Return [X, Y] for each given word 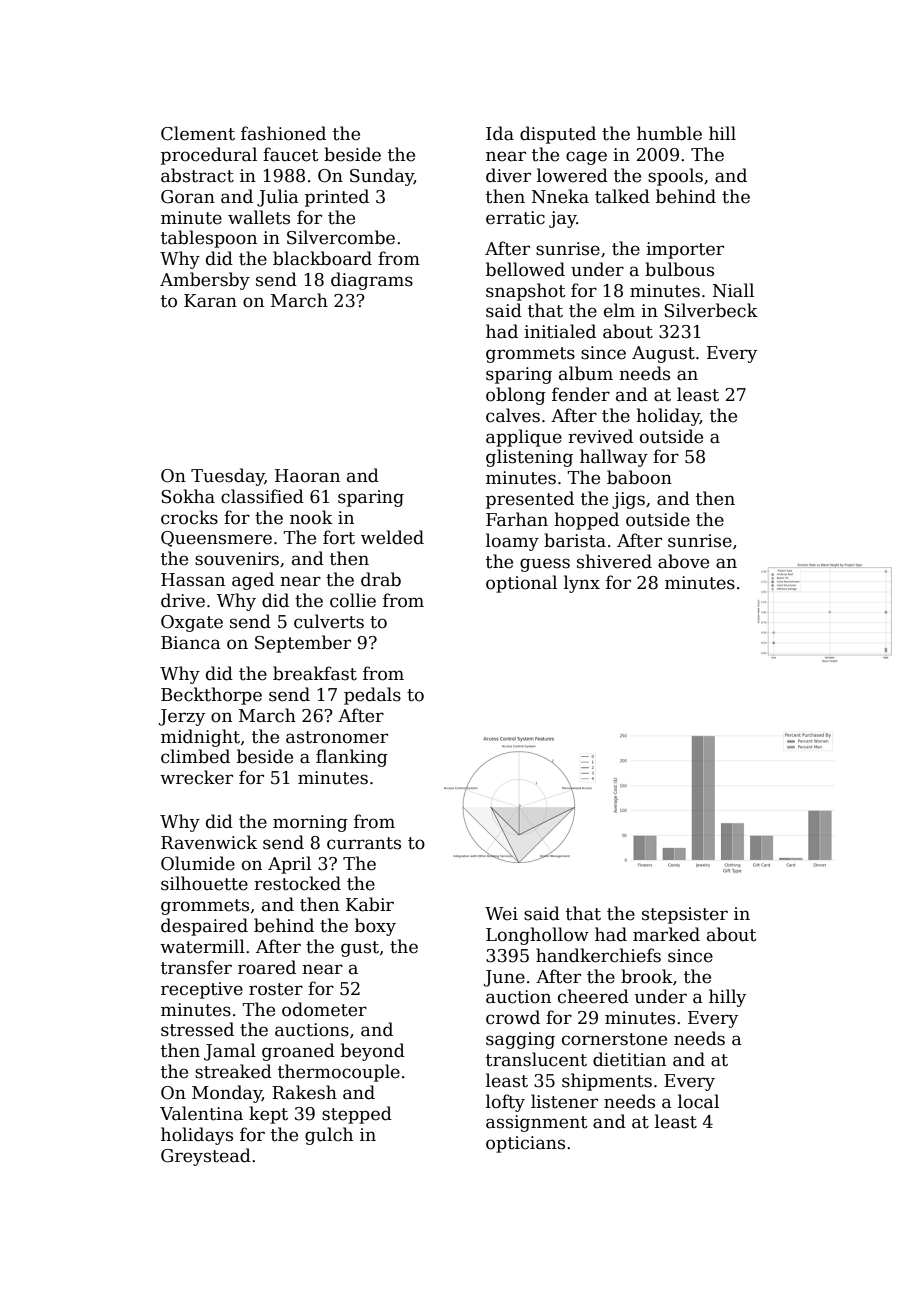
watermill [202, 946]
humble [669, 133]
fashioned [283, 133]
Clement [198, 133]
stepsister [685, 915]
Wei [501, 914]
